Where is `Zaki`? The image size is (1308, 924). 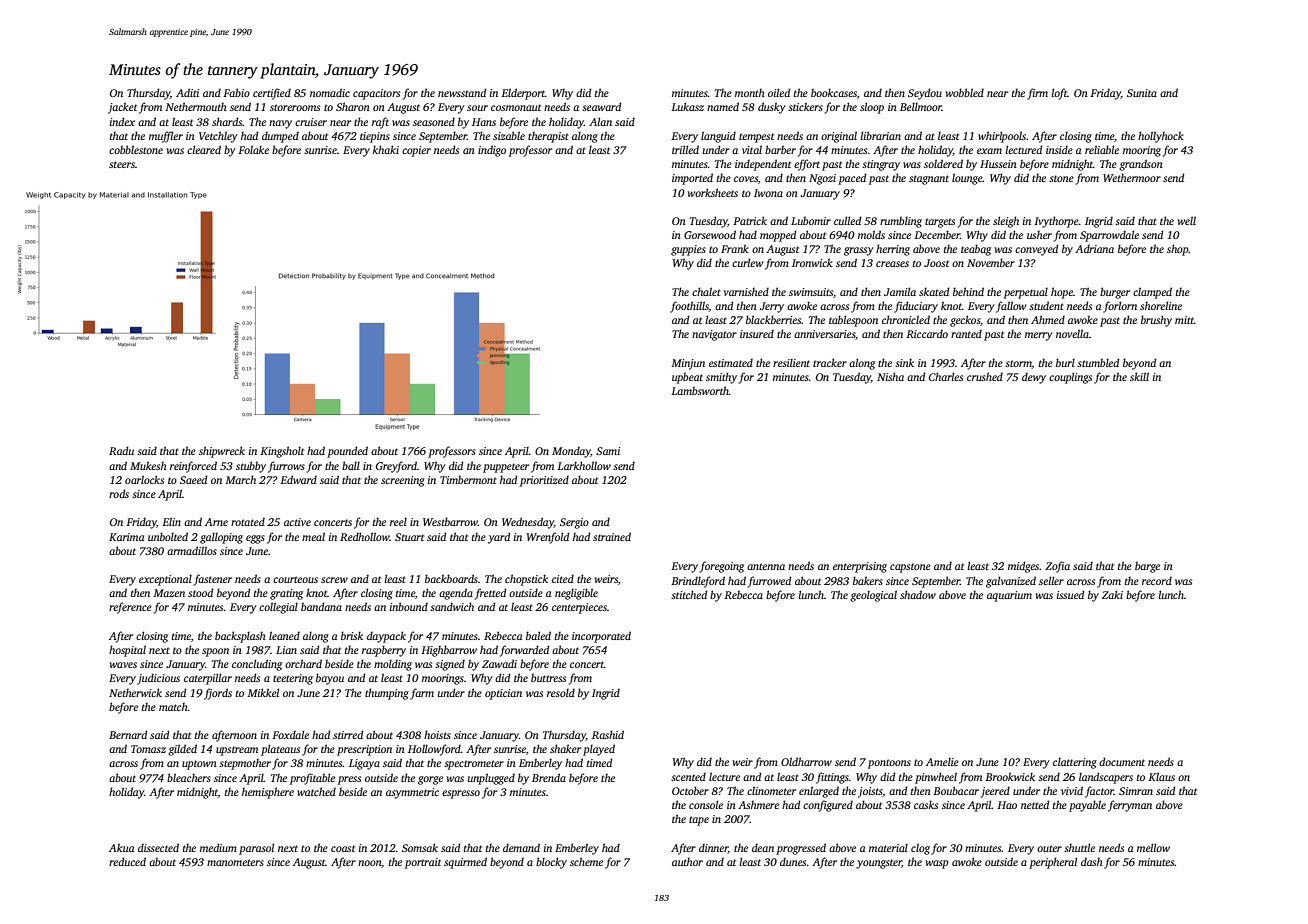 Zaki is located at coordinates (1112, 594).
